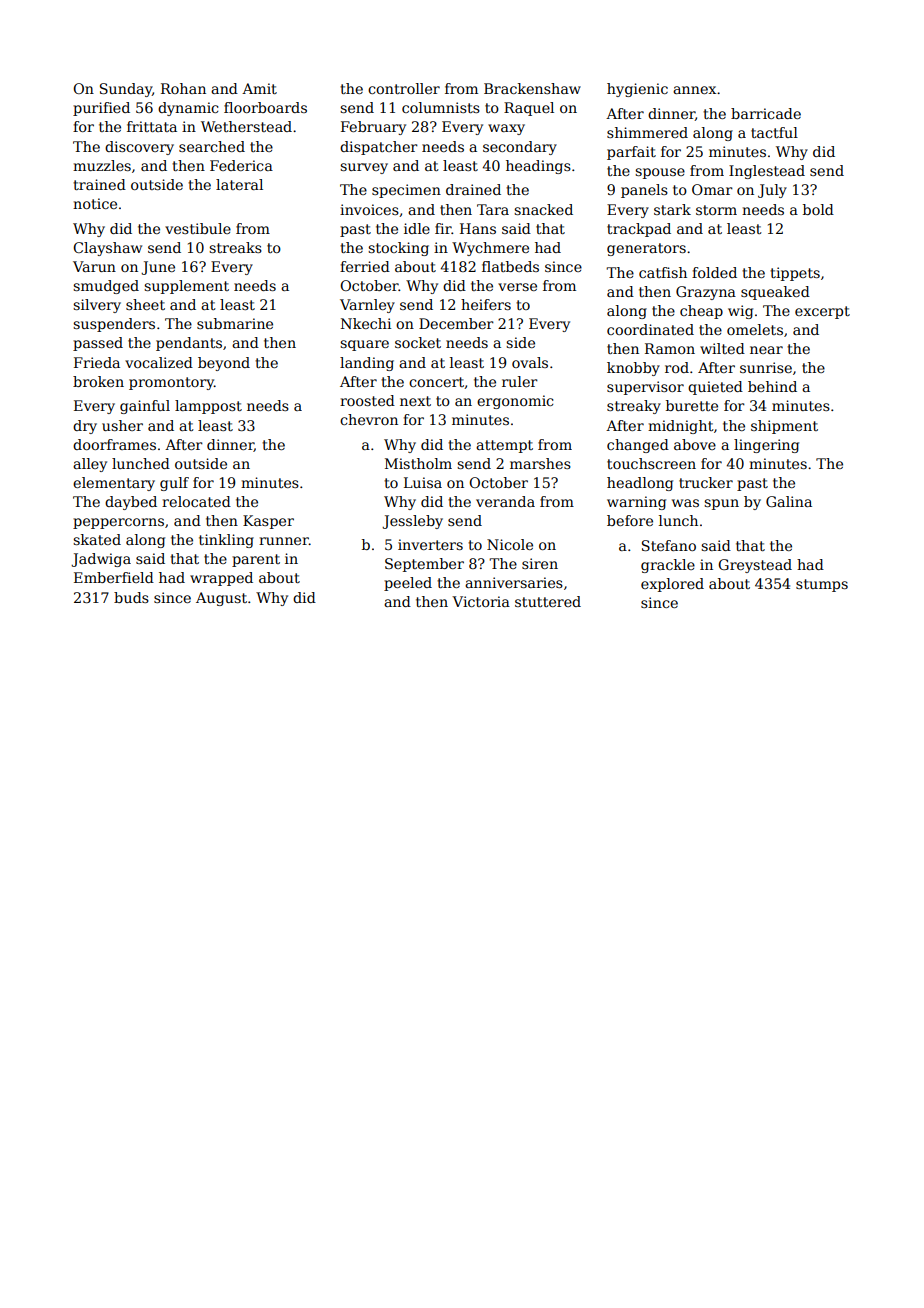 This image has height=1308, width=924. What do you see at coordinates (97, 306) in the image?
I see `silvery` at bounding box center [97, 306].
